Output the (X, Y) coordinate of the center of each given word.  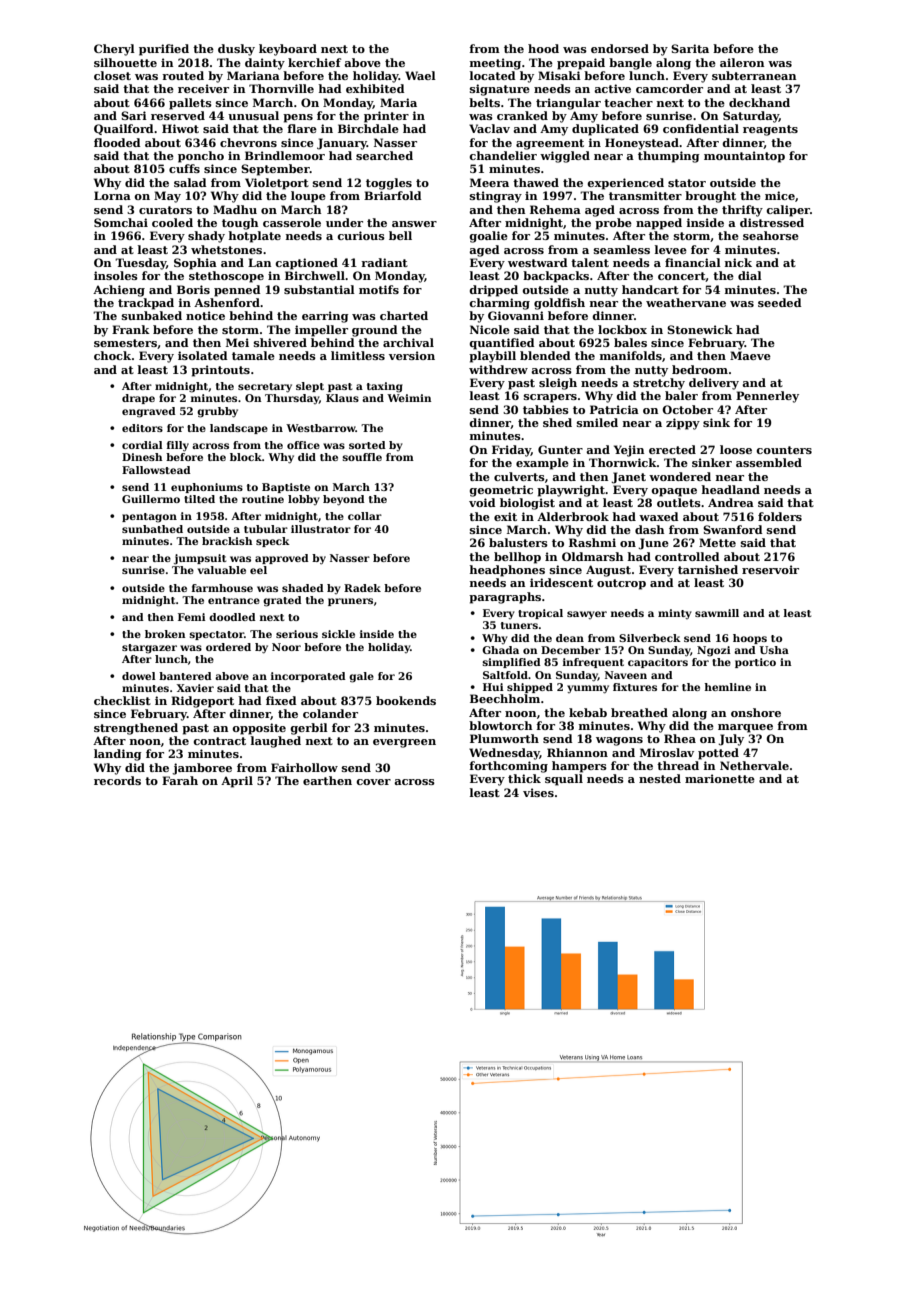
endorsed (620, 48)
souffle (362, 457)
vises (538, 792)
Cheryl (114, 50)
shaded (303, 588)
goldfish (559, 304)
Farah (180, 780)
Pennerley (767, 397)
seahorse (771, 235)
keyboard (288, 50)
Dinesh (142, 457)
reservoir (770, 569)
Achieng (119, 291)
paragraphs (505, 598)
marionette (720, 778)
